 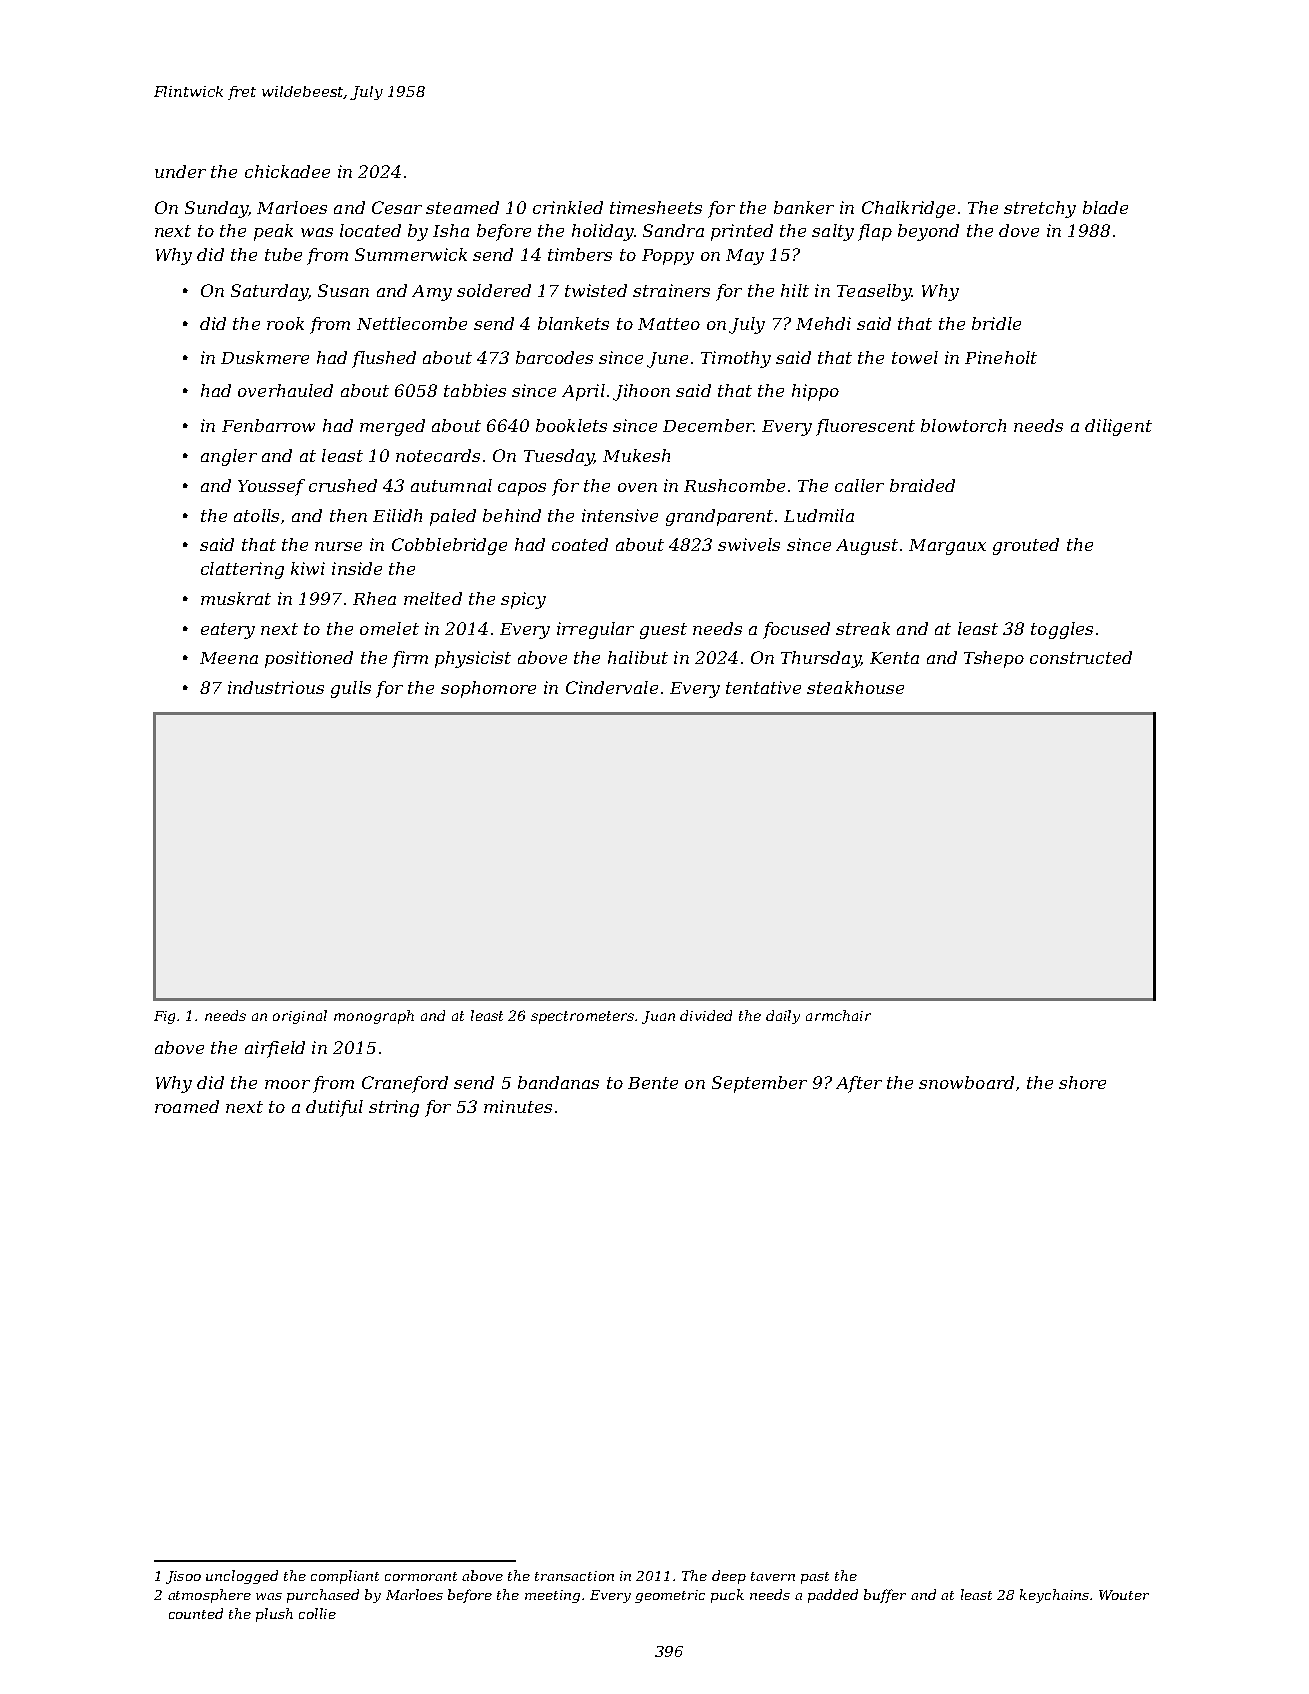 What do you see at coordinates (1026, 546) in the screenshot?
I see `grouted` at bounding box center [1026, 546].
